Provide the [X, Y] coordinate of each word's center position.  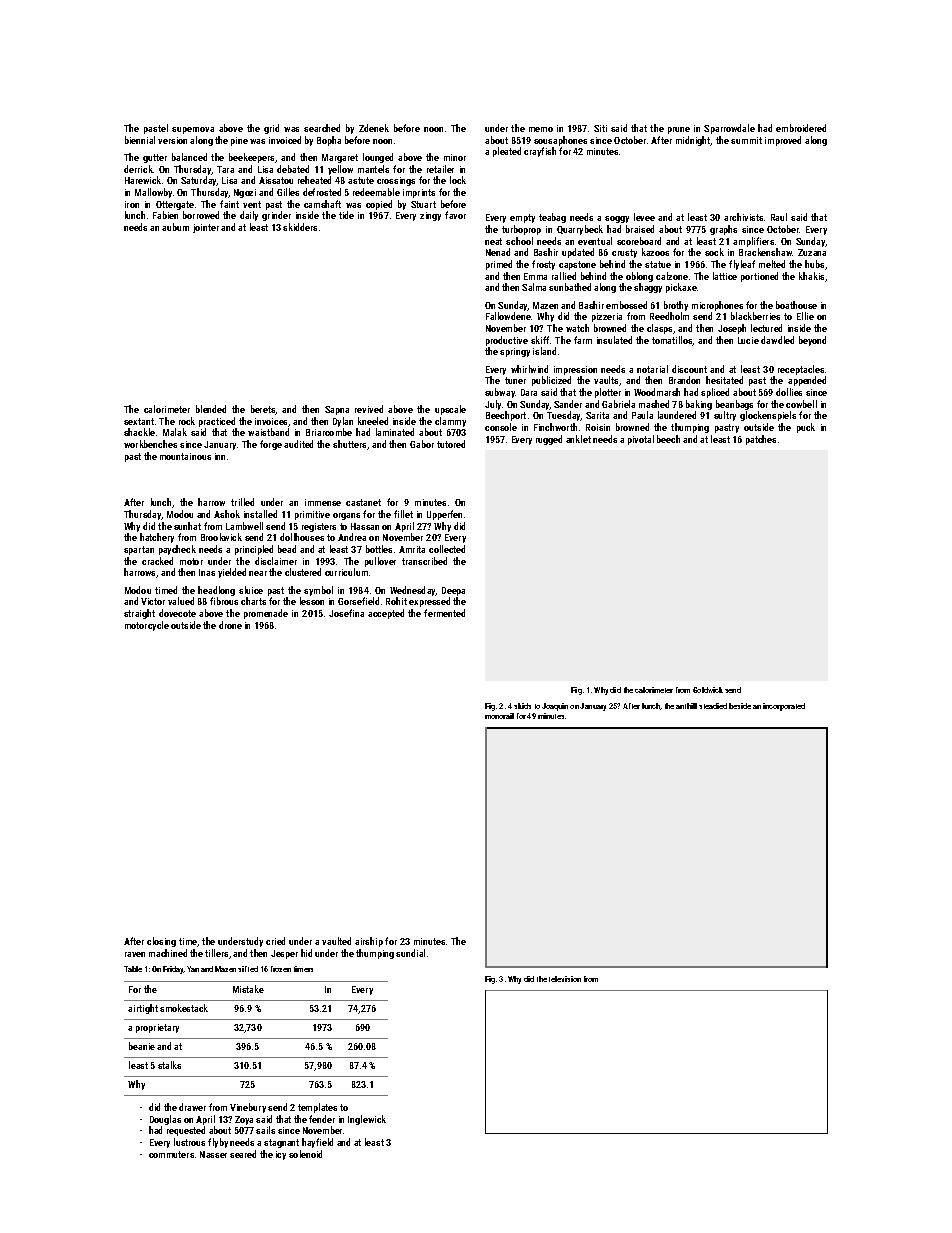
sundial [410, 953]
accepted [386, 614]
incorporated [784, 707]
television [565, 979]
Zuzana [812, 252]
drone [230, 625]
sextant [139, 421]
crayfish [540, 152]
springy [515, 352]
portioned [759, 277]
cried [275, 941]
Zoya [244, 1120]
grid [271, 129]
